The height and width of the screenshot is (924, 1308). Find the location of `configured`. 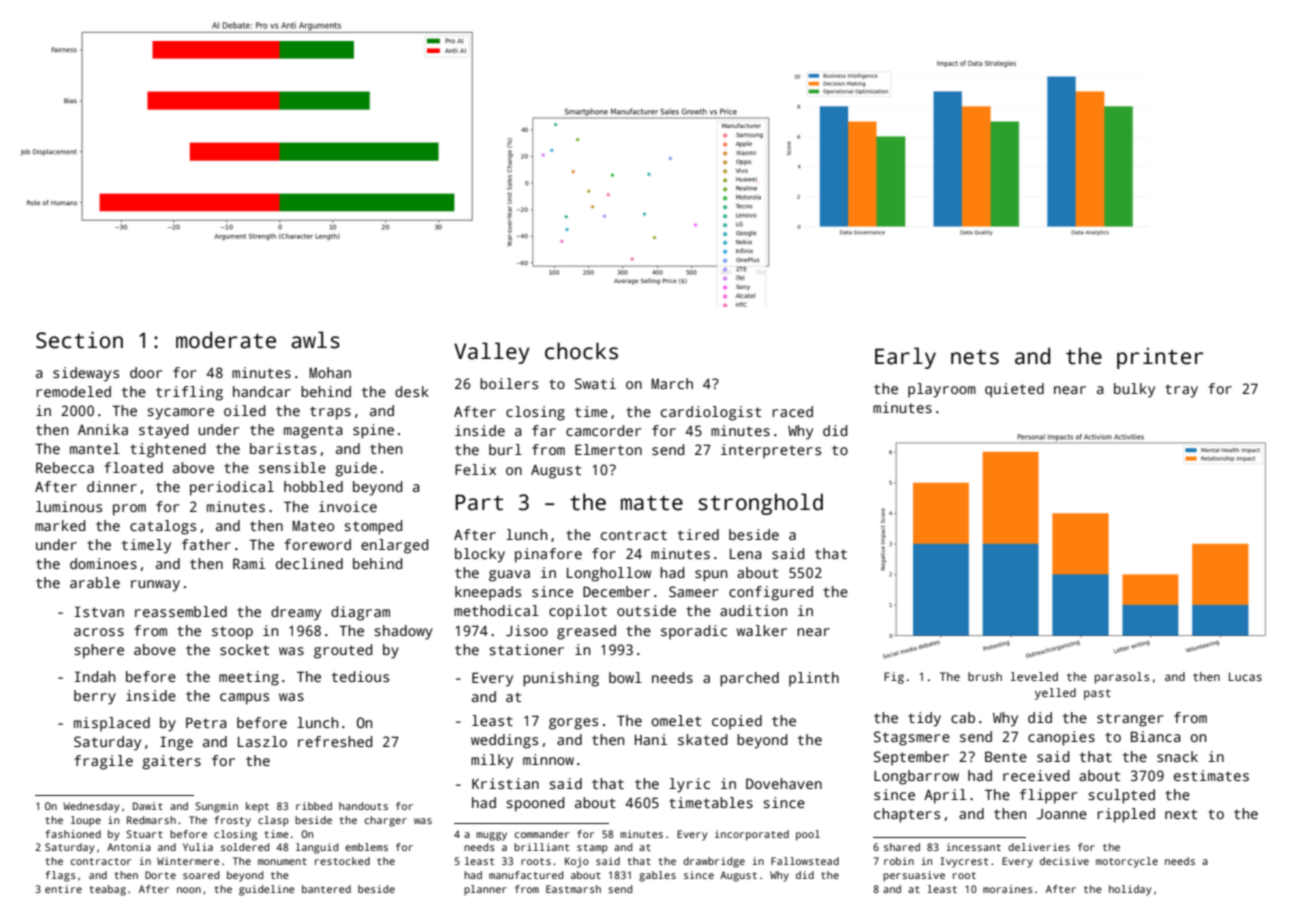

configured is located at coordinates (771, 593).
